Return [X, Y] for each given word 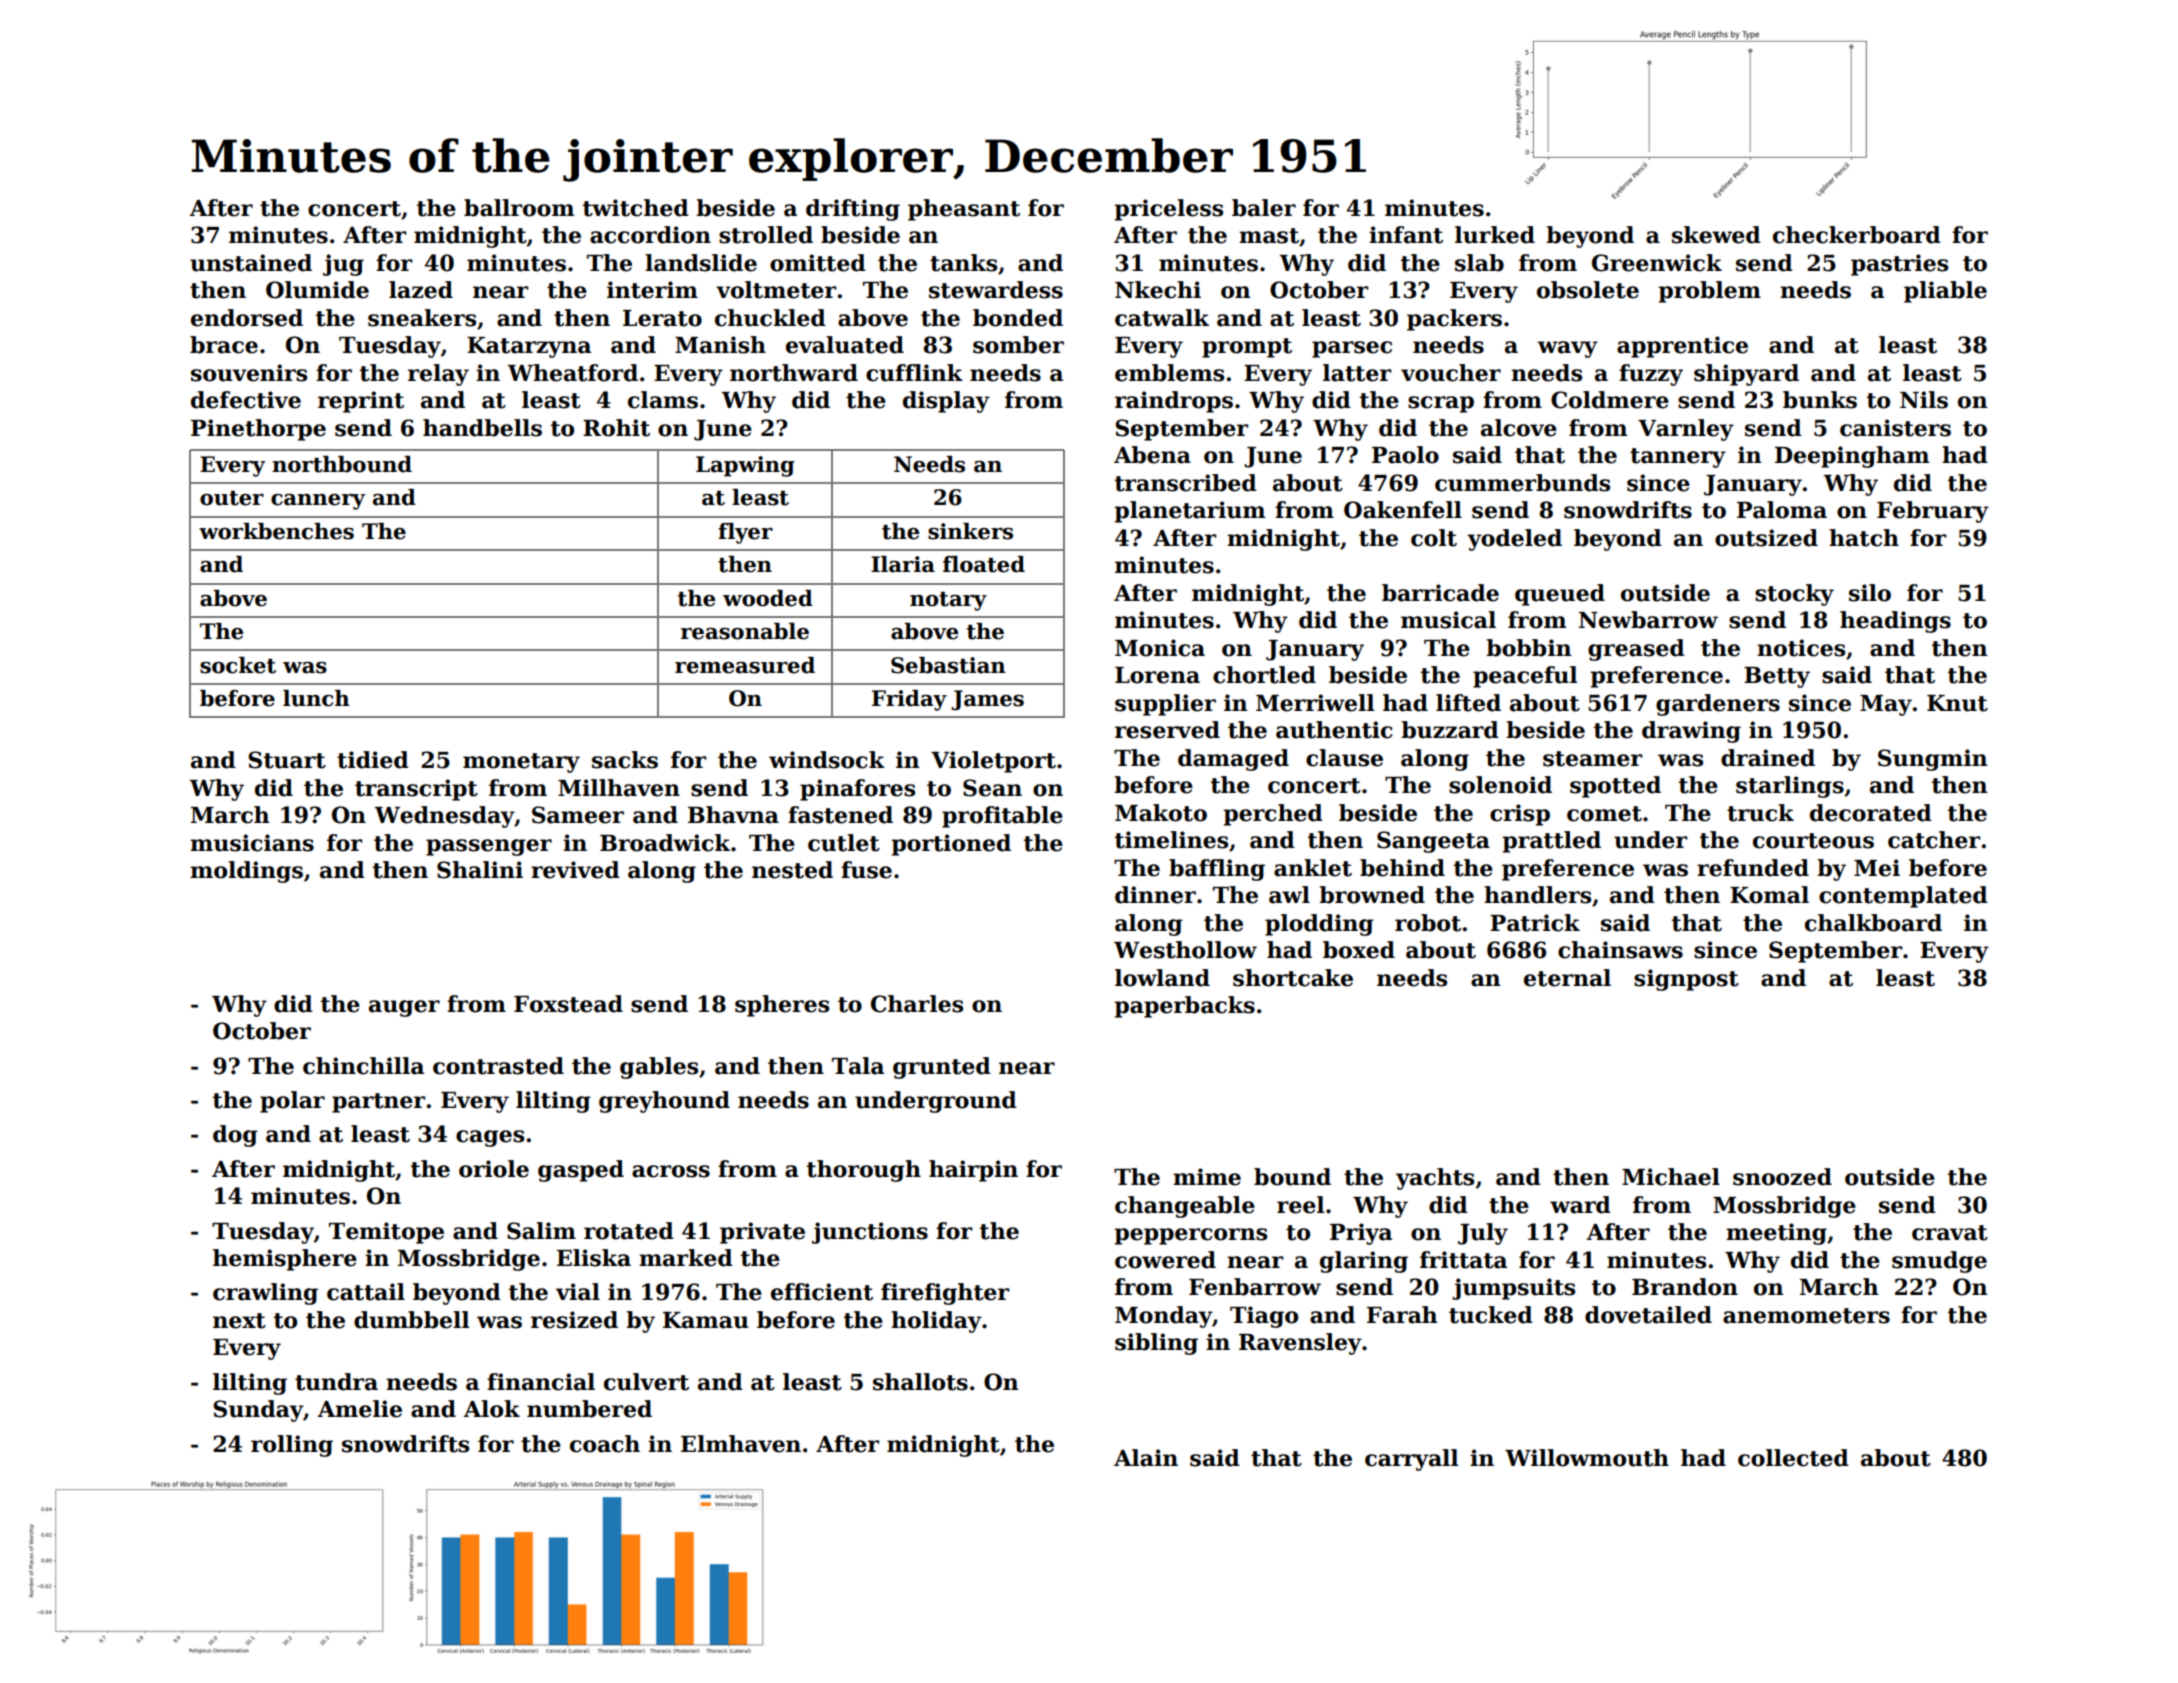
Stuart [287, 760]
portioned [951, 845]
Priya [1361, 1234]
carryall [1411, 1460]
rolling [292, 1446]
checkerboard [1857, 235]
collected [1793, 1458]
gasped [581, 1171]
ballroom [519, 208]
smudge [1939, 1262]
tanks [963, 263]
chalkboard [1873, 923]
